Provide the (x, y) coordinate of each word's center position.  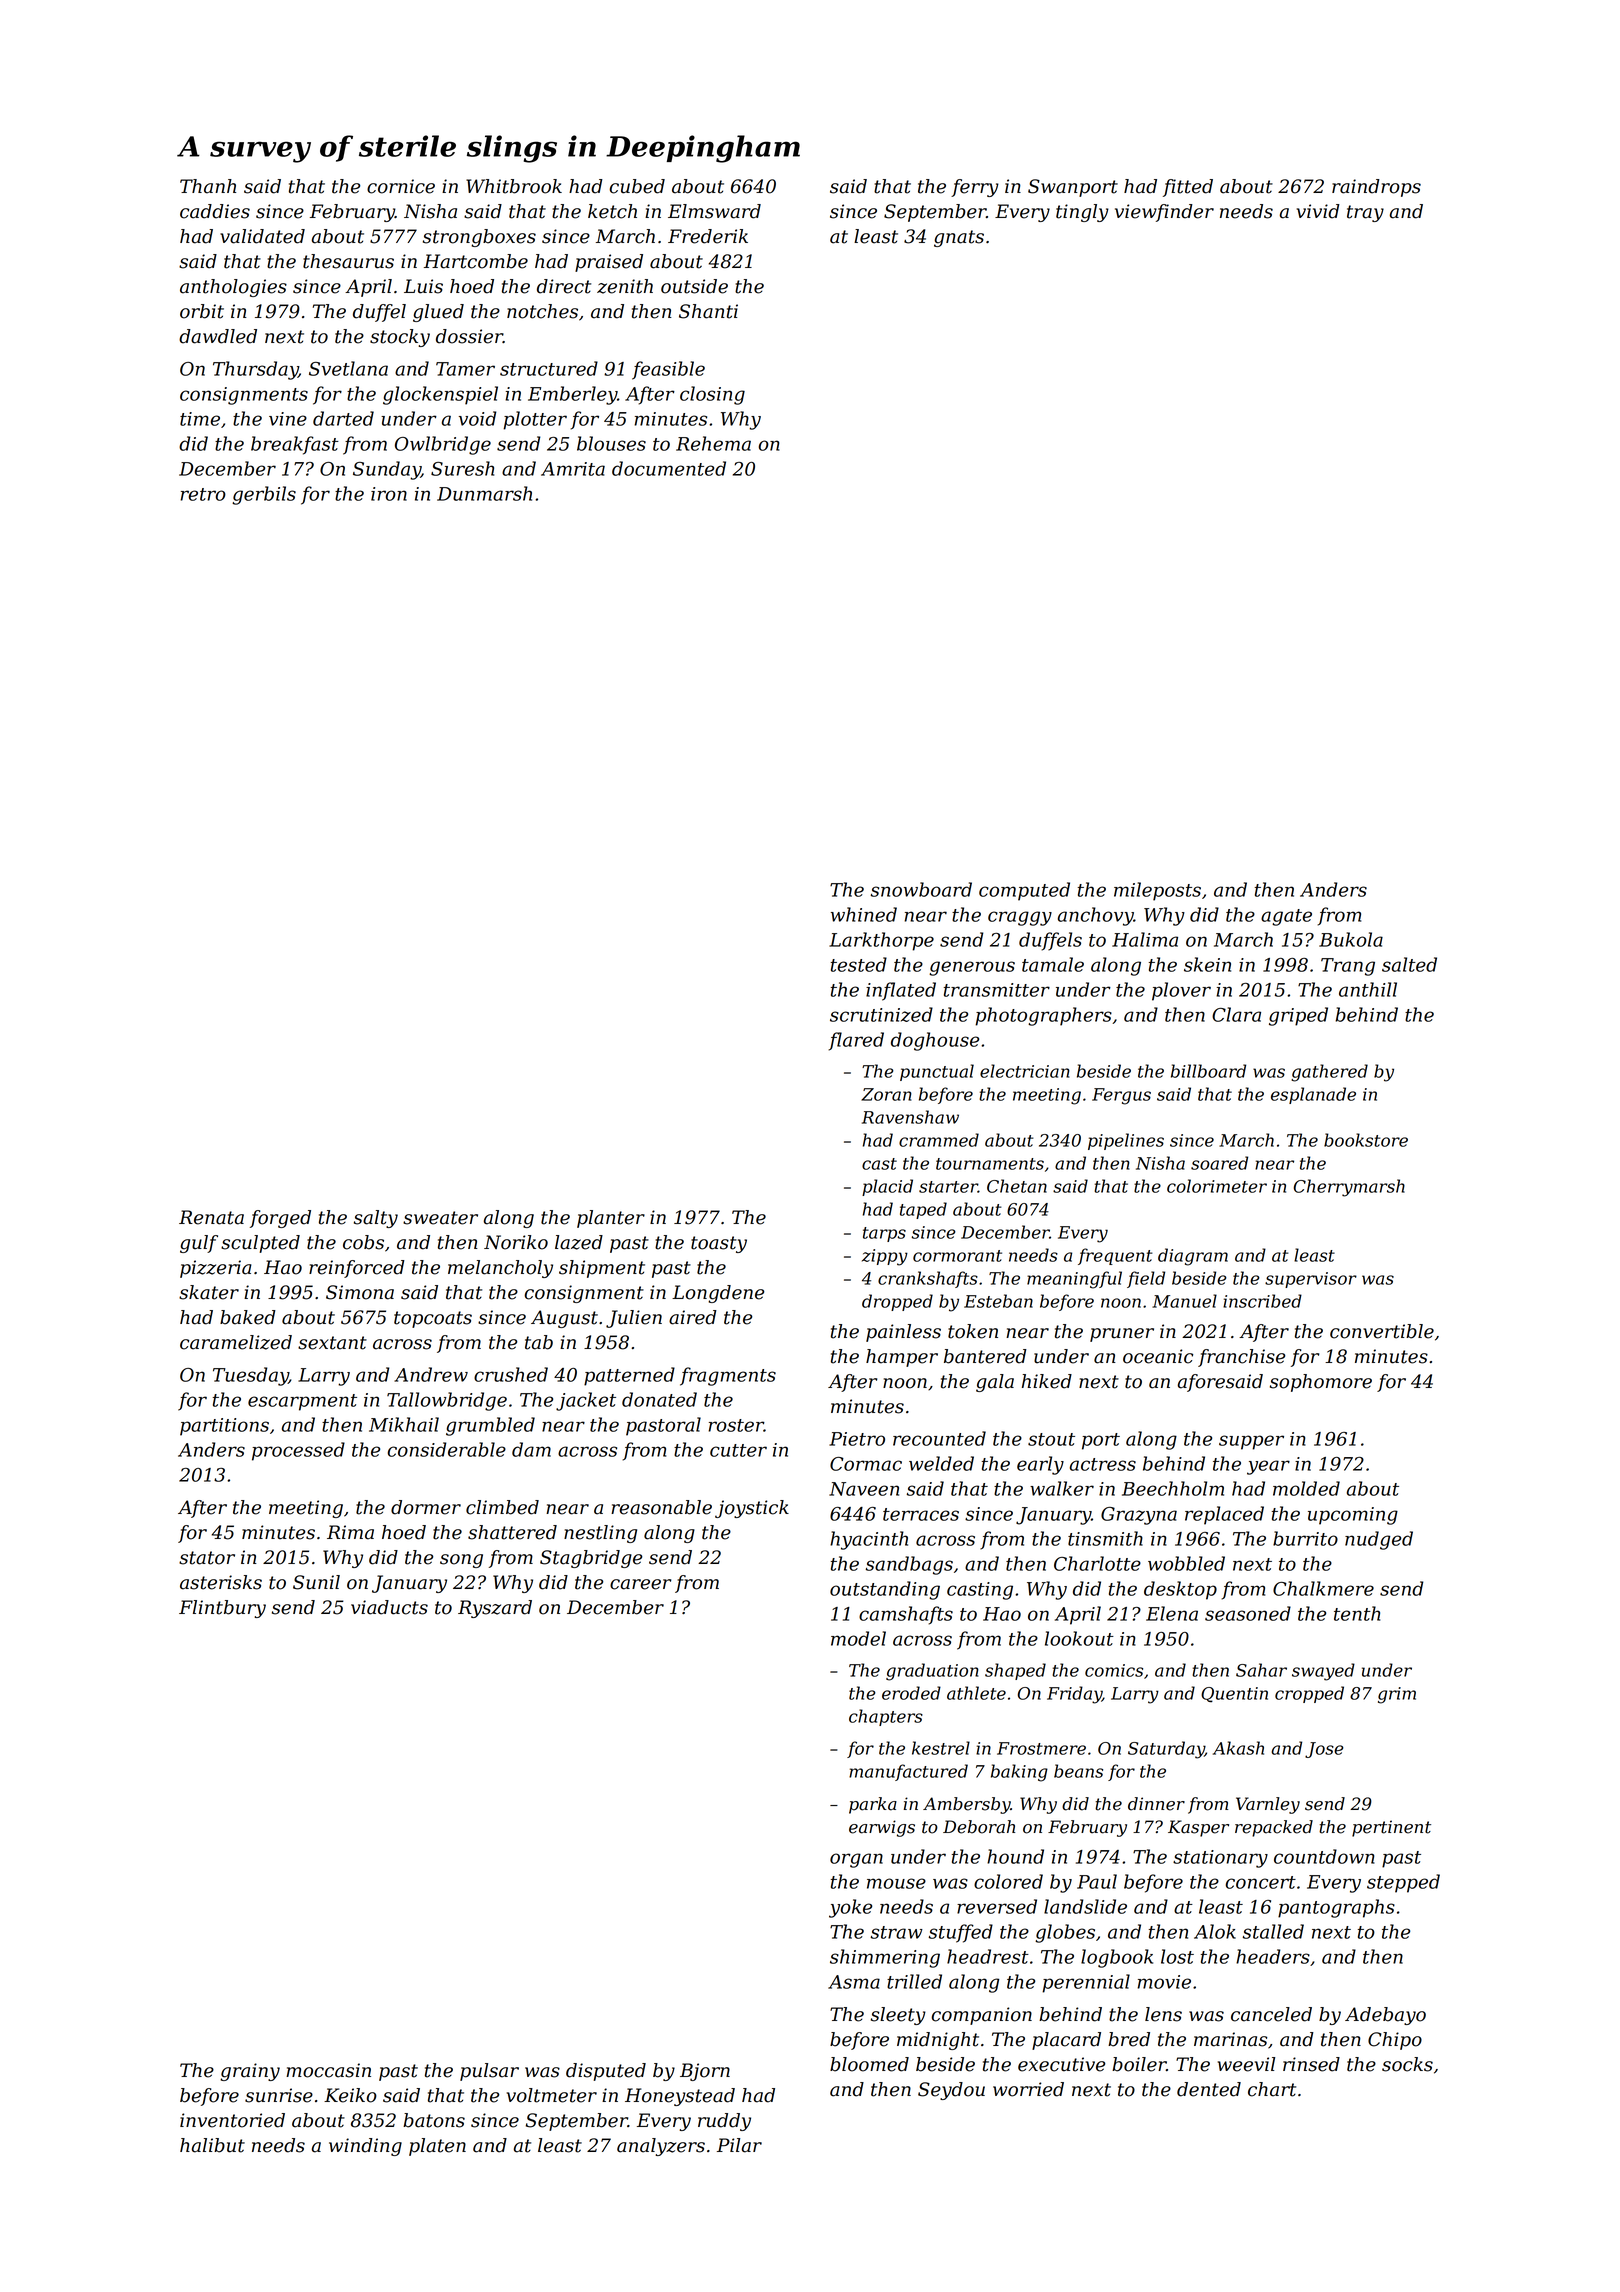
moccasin (328, 2070)
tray (1365, 213)
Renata (211, 1217)
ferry (975, 188)
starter (948, 1187)
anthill (1368, 989)
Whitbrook (514, 186)
